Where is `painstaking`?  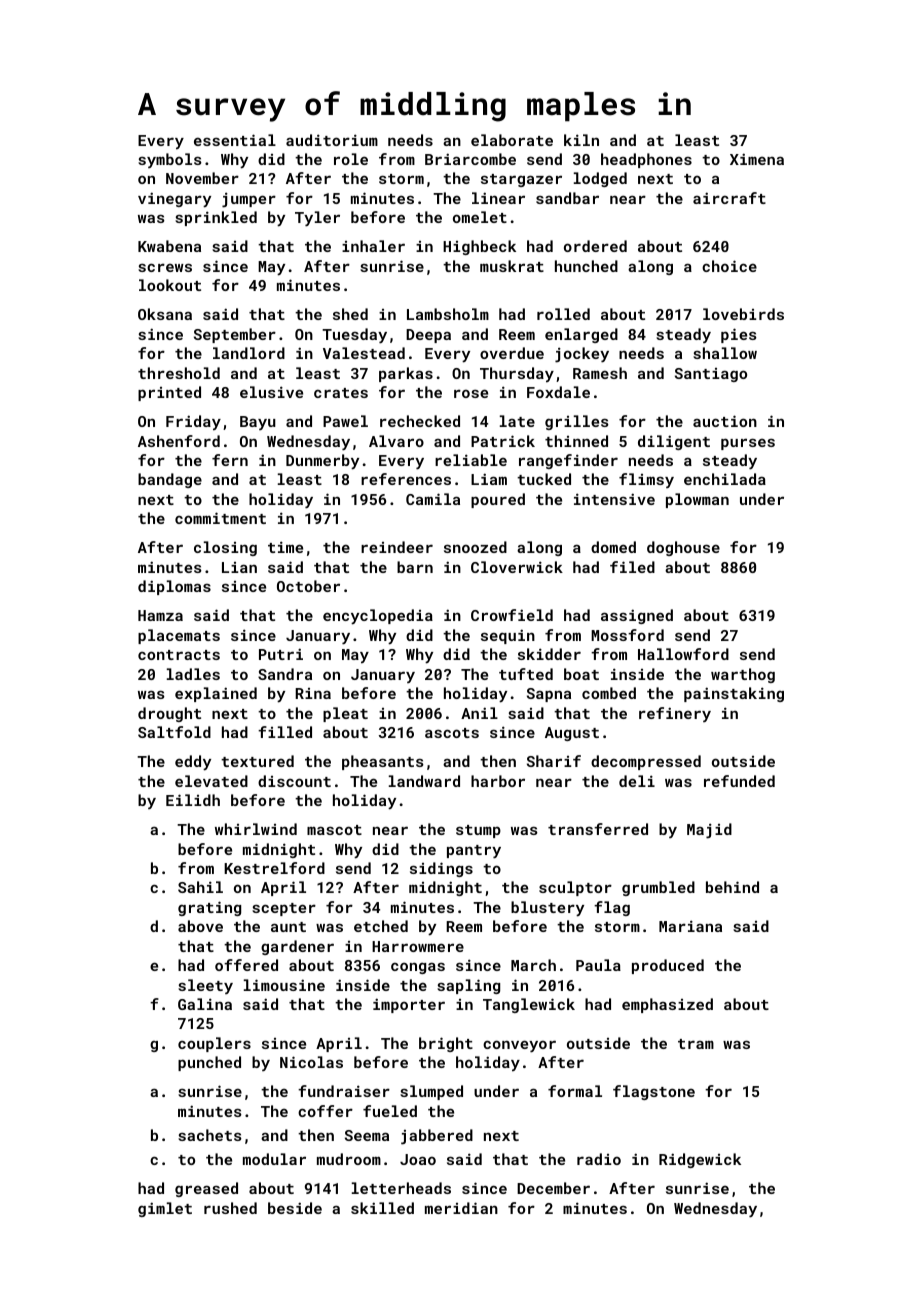 painstaking is located at coordinates (734, 694).
